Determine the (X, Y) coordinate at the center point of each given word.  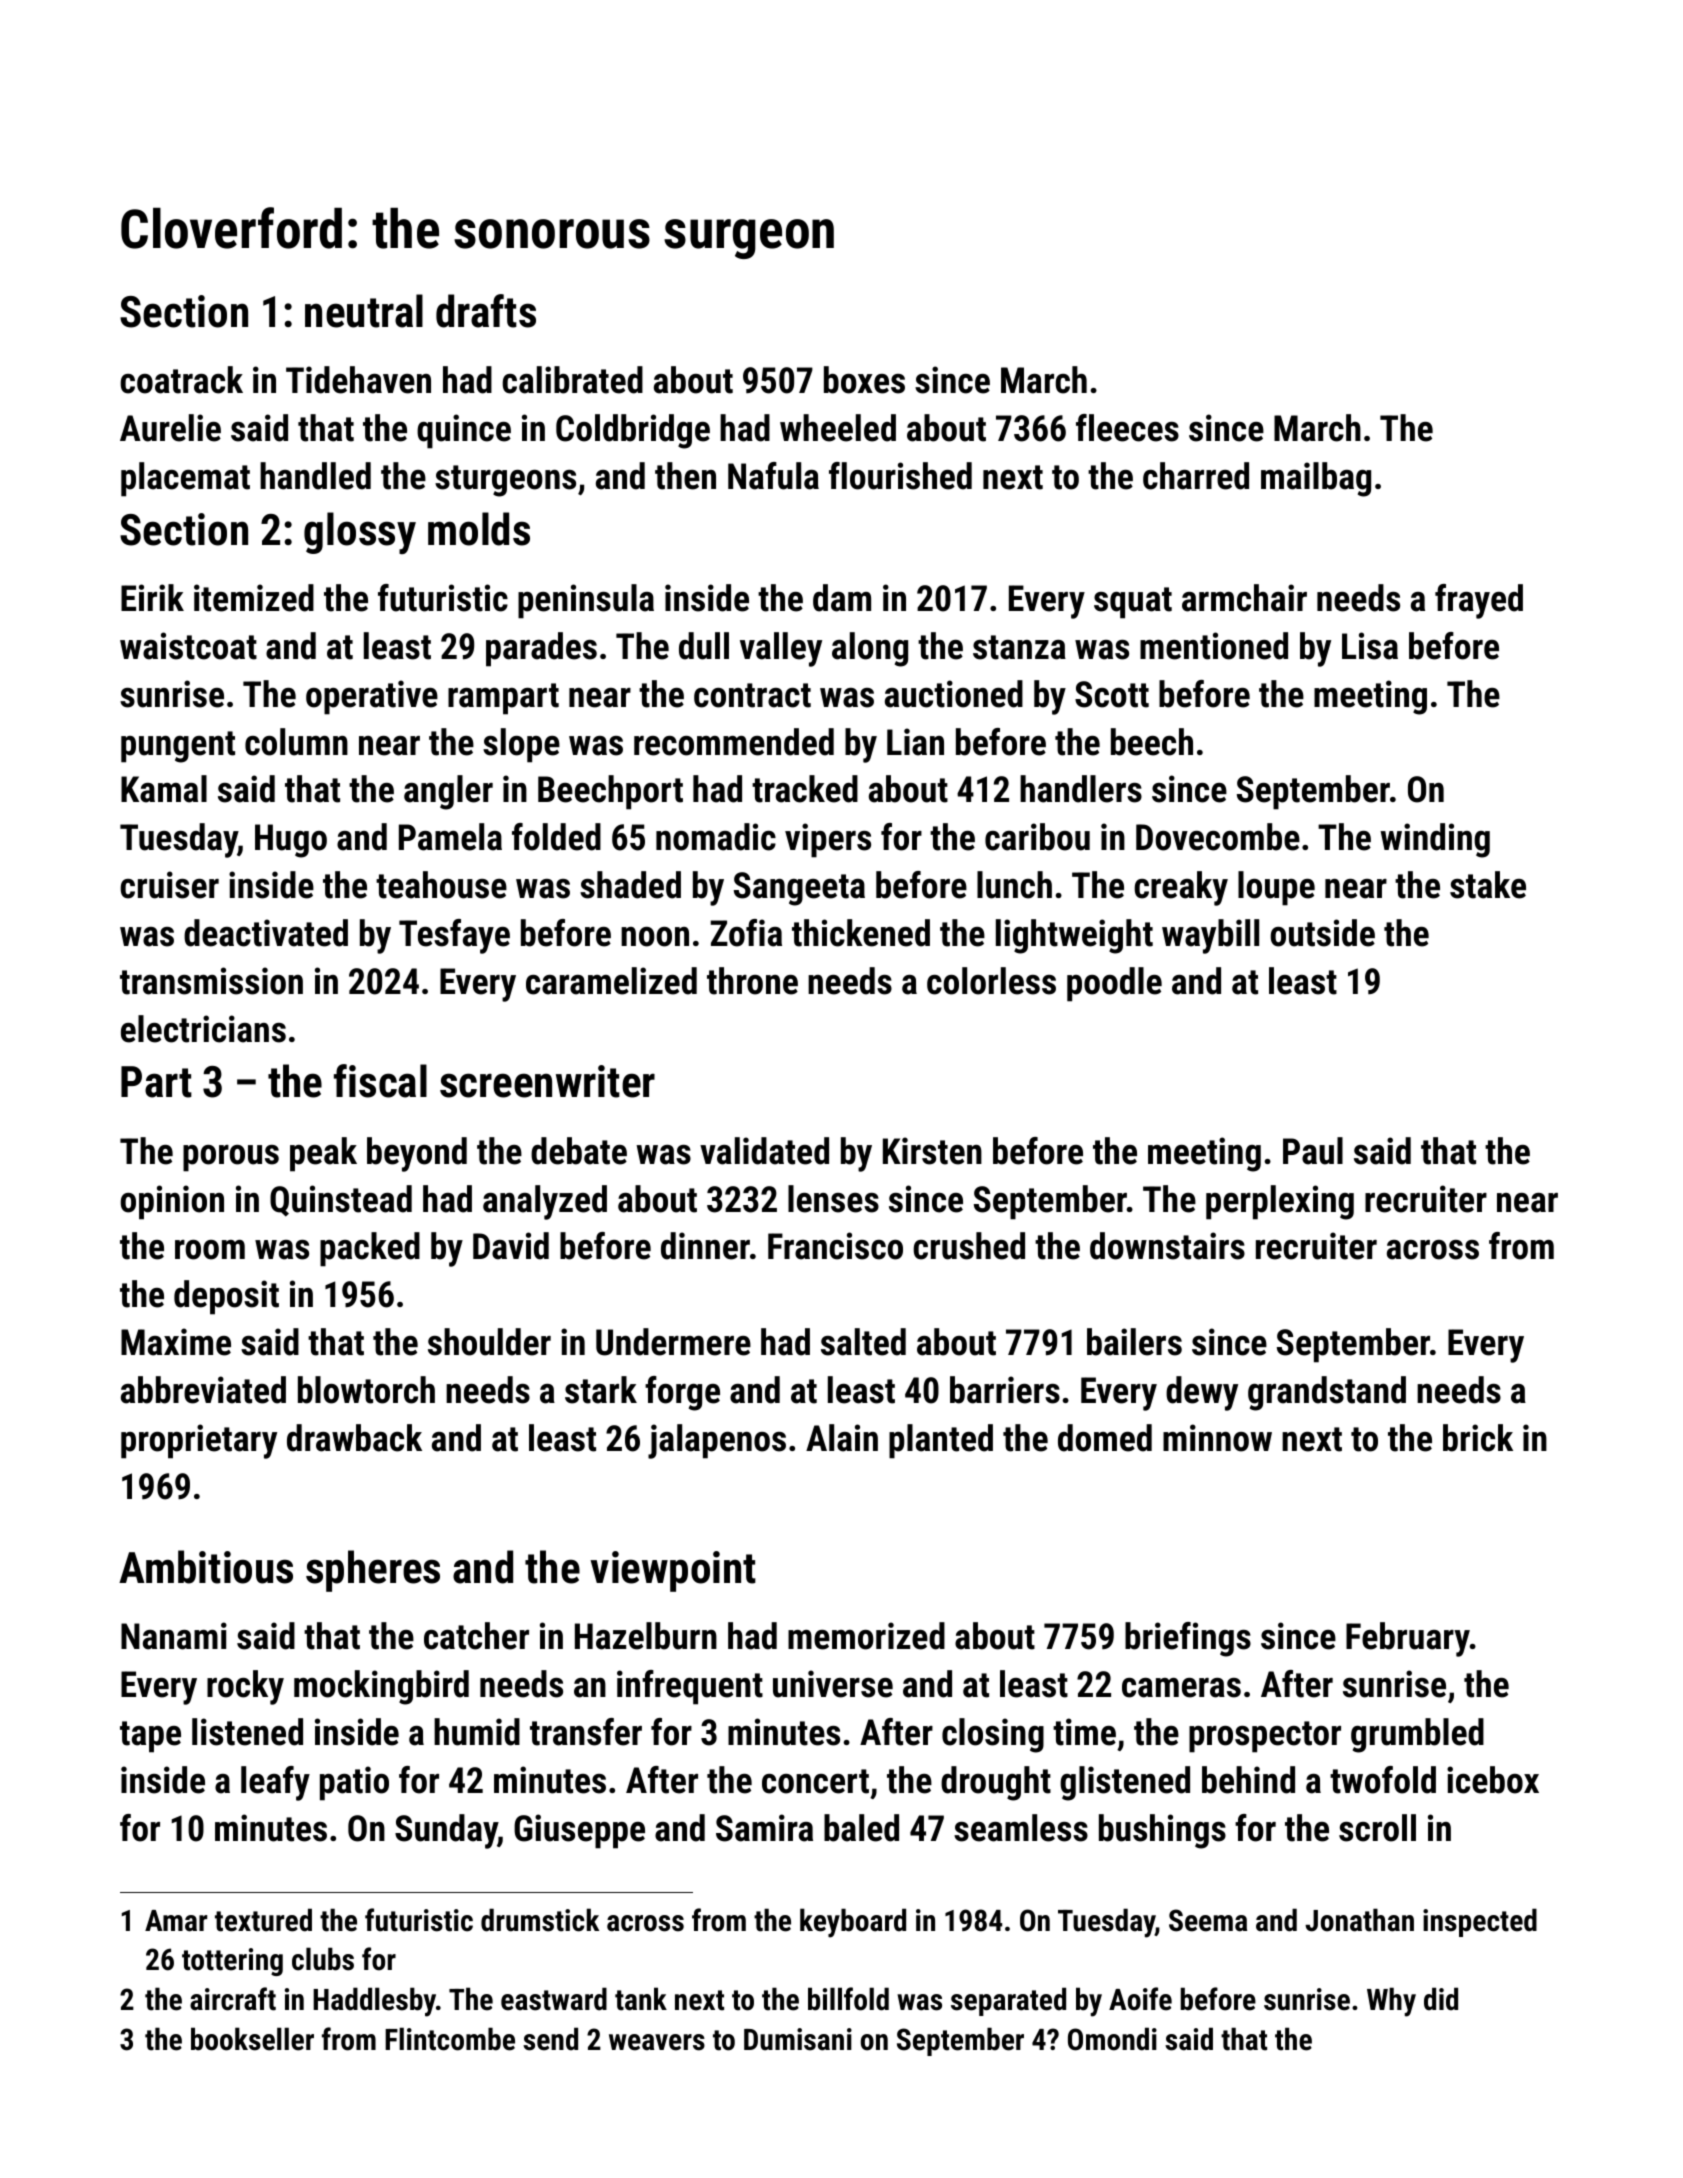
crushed (969, 1246)
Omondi (1112, 2039)
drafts (486, 311)
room (210, 1250)
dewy (1202, 1393)
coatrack (181, 380)
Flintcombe (450, 2039)
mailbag (1316, 479)
